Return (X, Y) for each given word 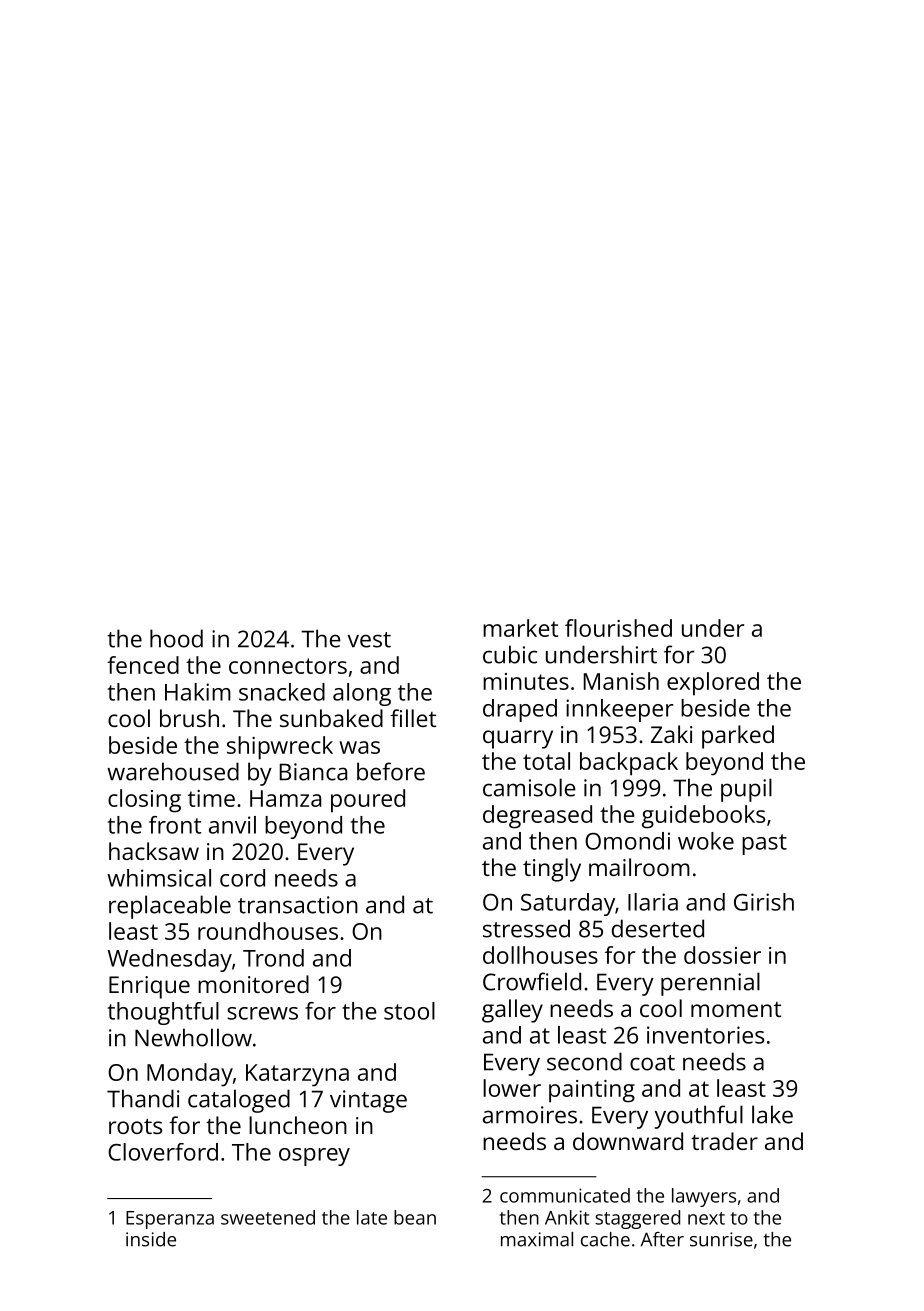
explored (713, 684)
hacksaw (154, 851)
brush (189, 718)
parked (738, 737)
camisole (529, 787)
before (391, 771)
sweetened (268, 1217)
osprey (314, 1157)
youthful (699, 1117)
